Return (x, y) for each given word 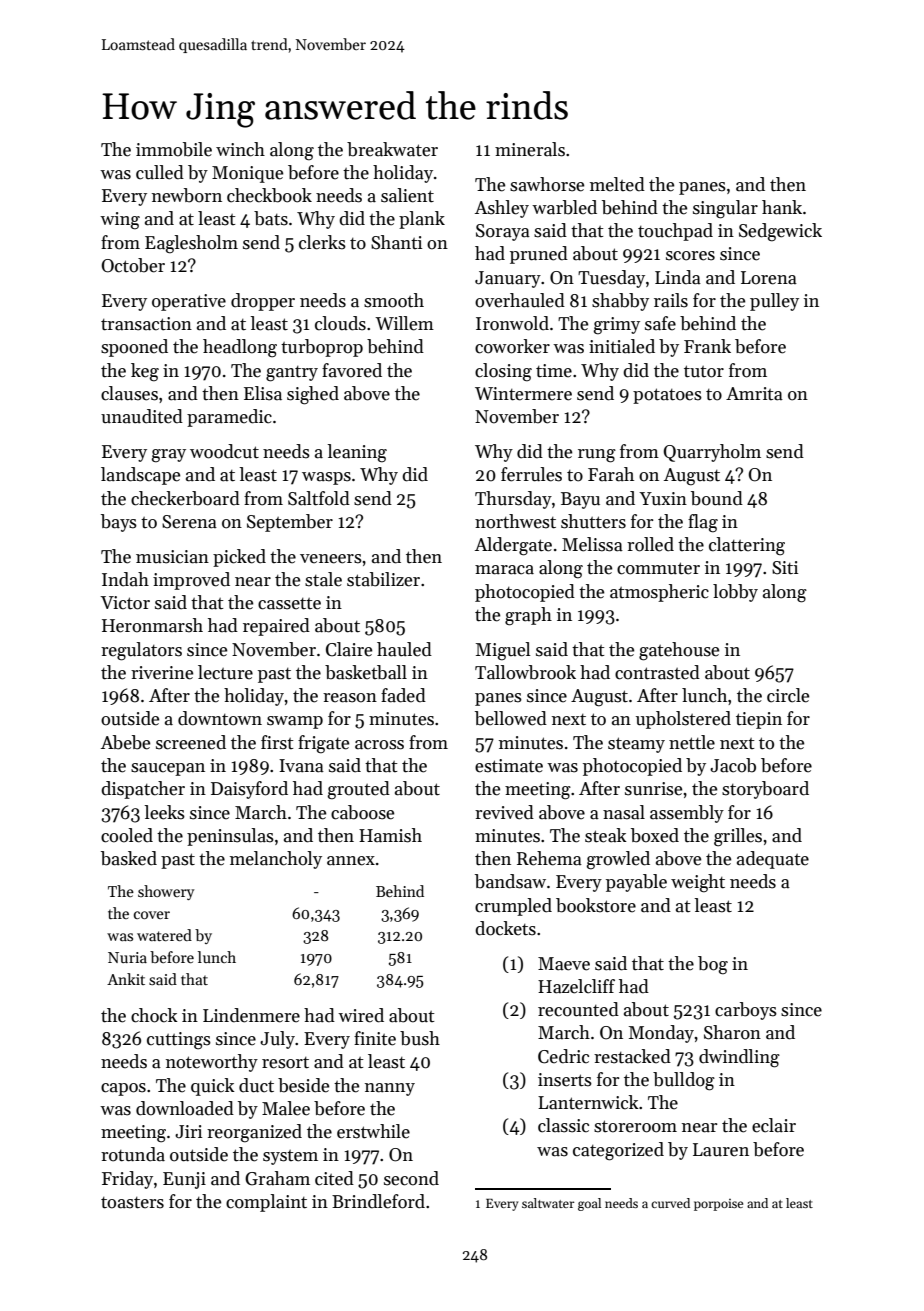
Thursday (513, 500)
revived (504, 812)
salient (407, 195)
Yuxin (663, 499)
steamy (636, 745)
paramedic (229, 418)
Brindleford (378, 1201)
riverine (162, 673)
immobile (174, 149)
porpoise (718, 1205)
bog (713, 965)
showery (166, 892)
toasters (132, 1203)
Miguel (503, 651)
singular (725, 209)
